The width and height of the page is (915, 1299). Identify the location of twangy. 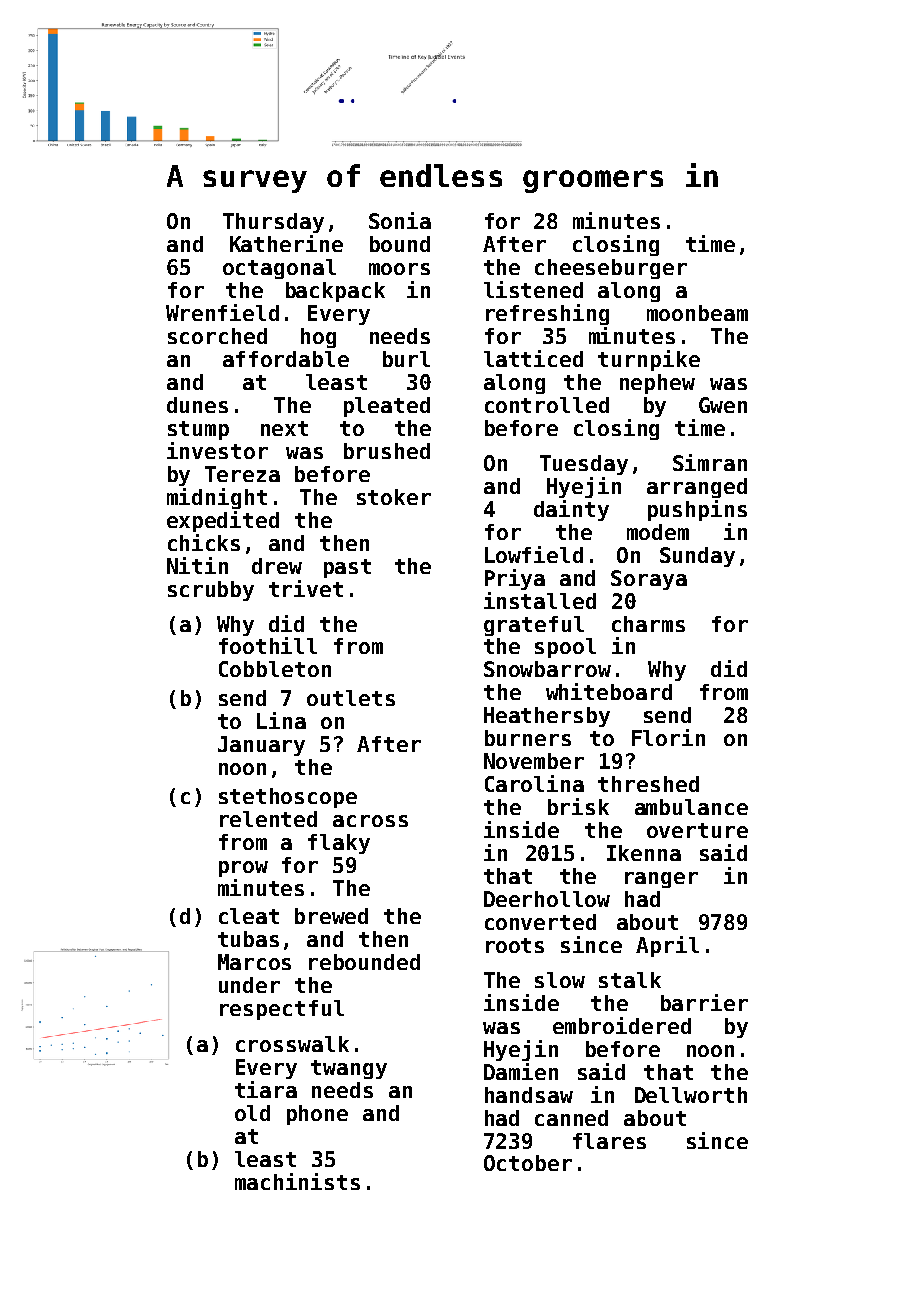
(349, 1069).
